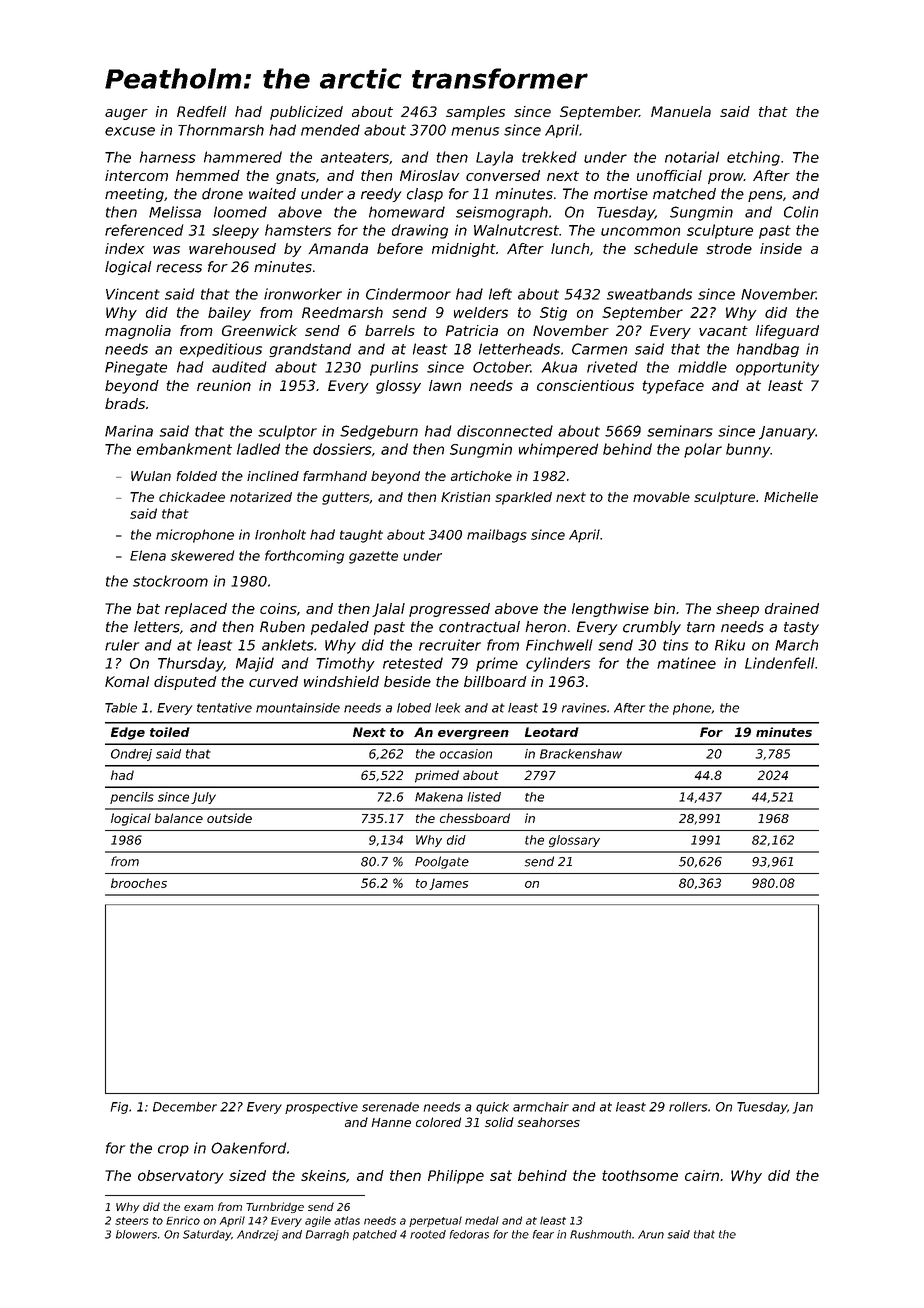 The height and width of the page is (1308, 924). Describe the element at coordinates (475, 113) in the page. I see `samples` at that location.
